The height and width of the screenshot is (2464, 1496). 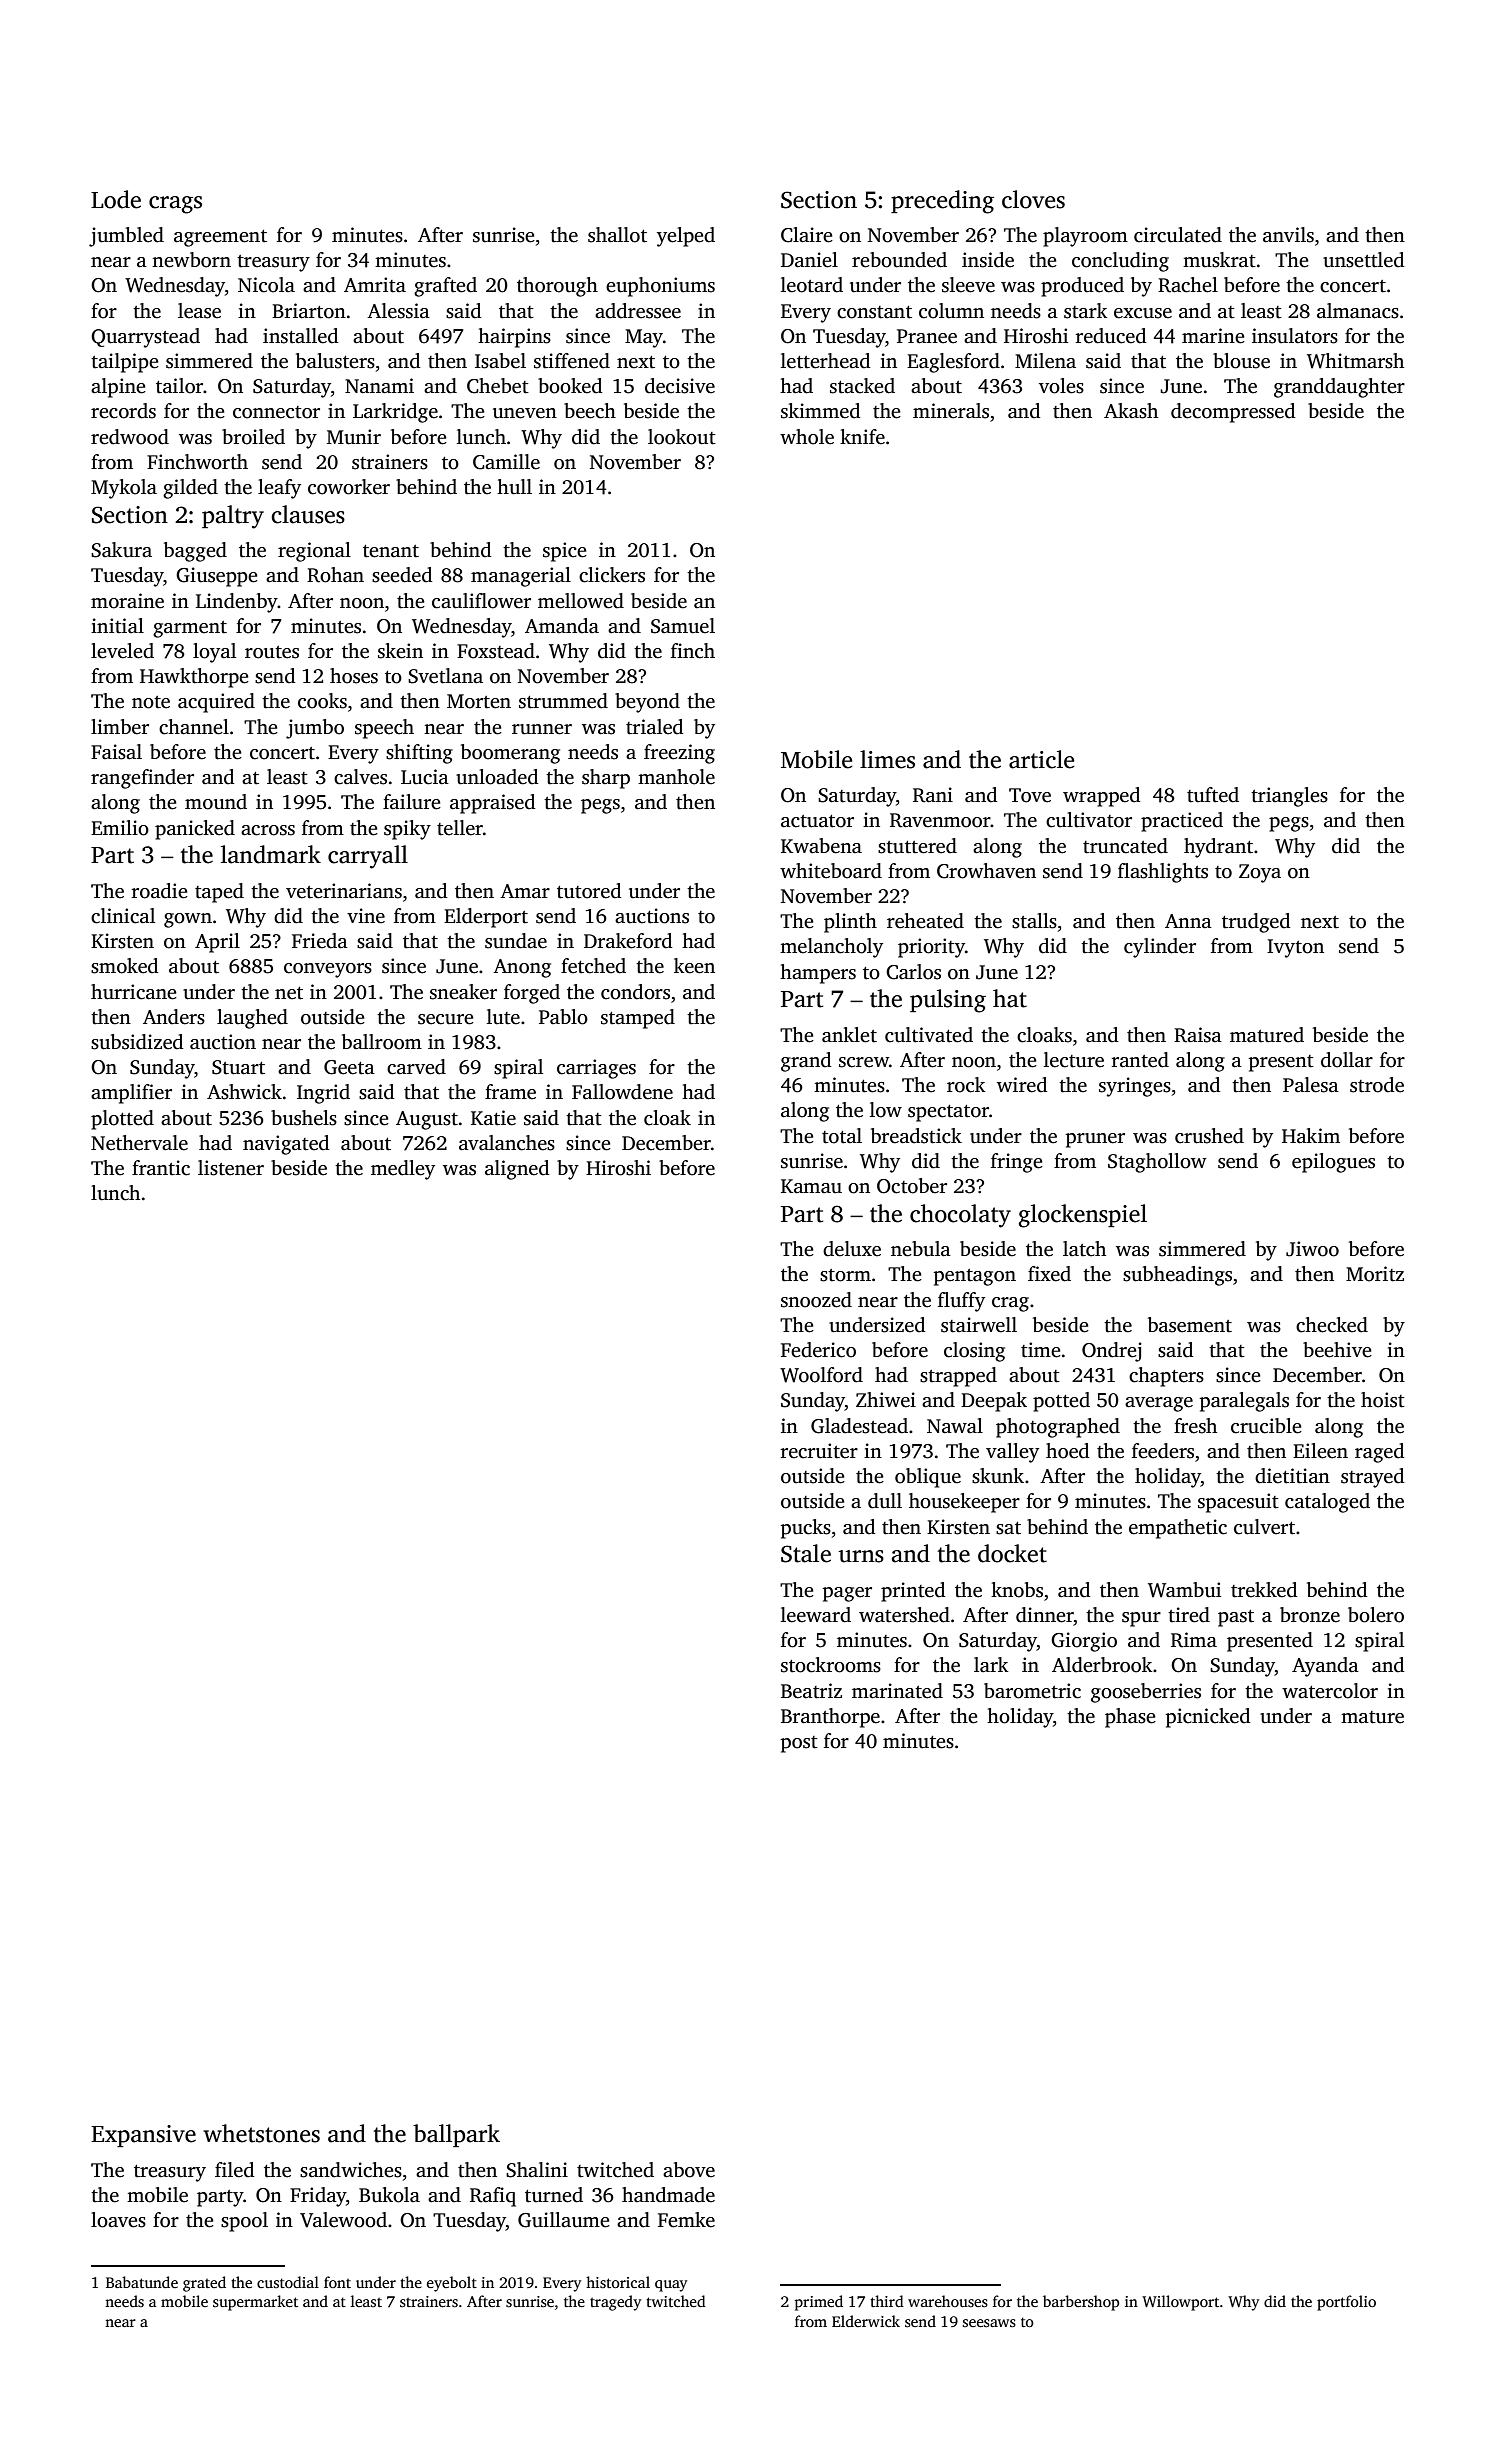 What do you see at coordinates (1033, 199) in the screenshot?
I see `cloves` at bounding box center [1033, 199].
